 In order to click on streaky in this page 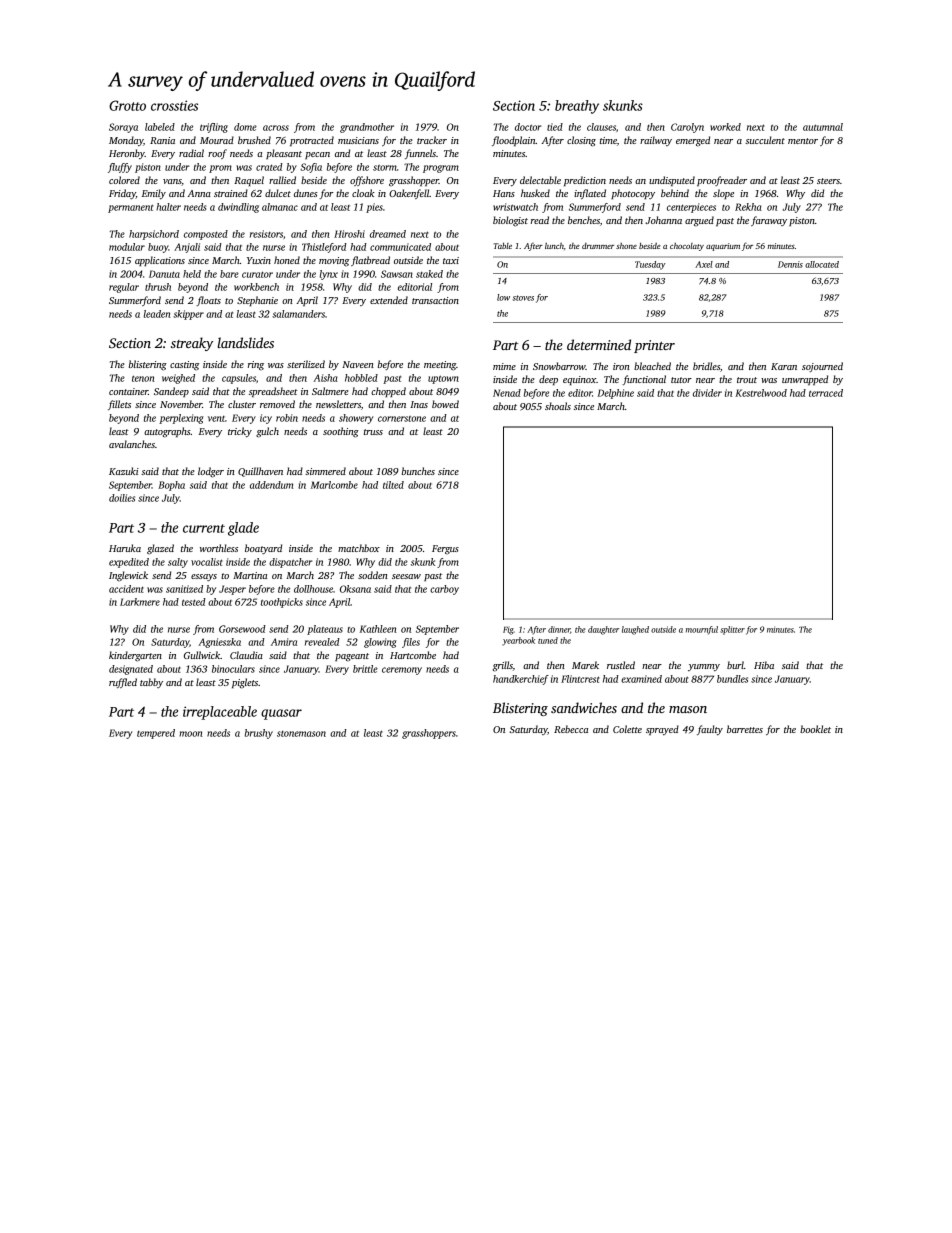, I will do `click(192, 344)`.
